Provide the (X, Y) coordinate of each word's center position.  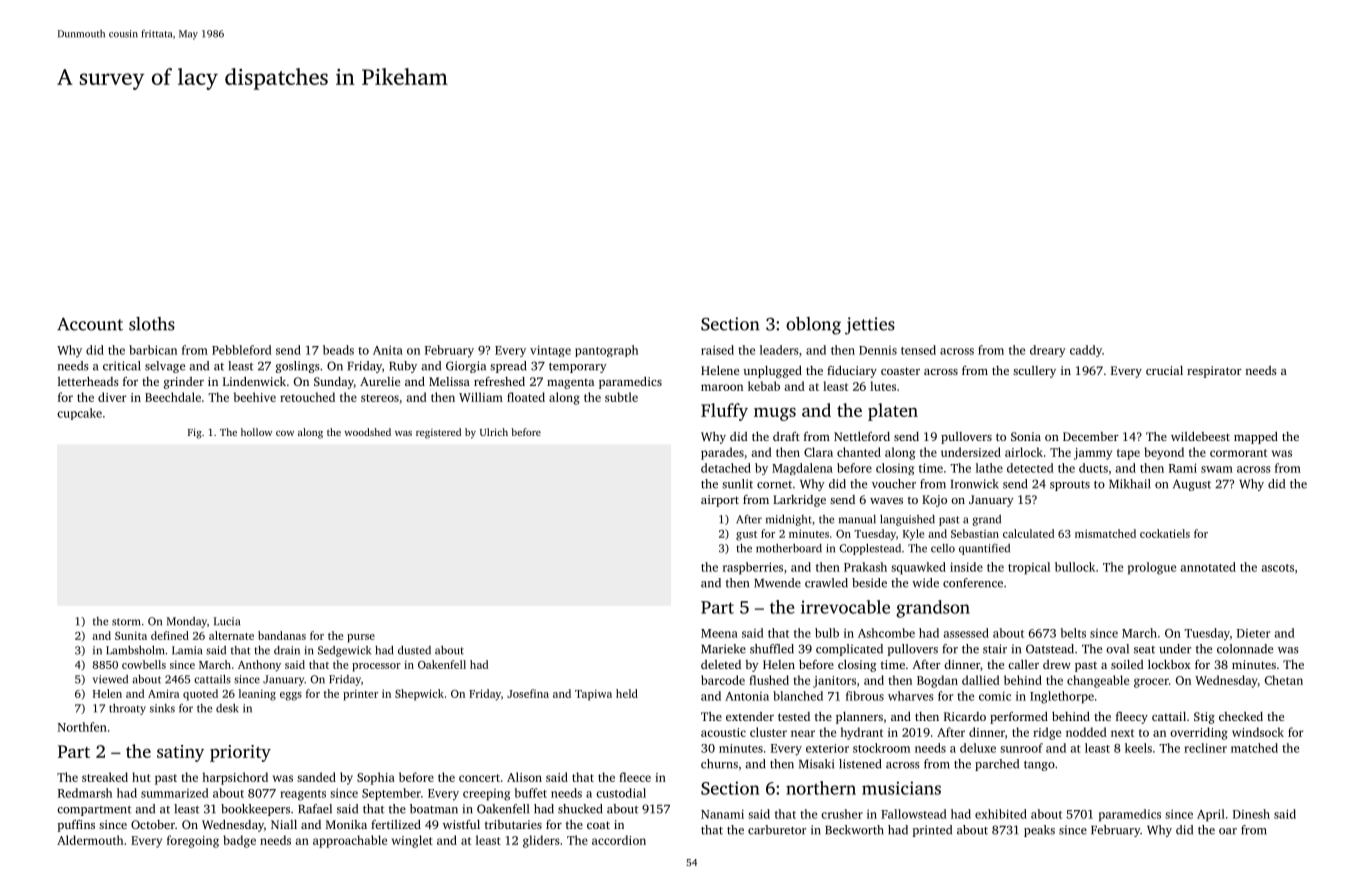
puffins (76, 826)
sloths (152, 324)
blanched (798, 696)
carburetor (777, 830)
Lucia (227, 621)
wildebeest (1200, 436)
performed (1019, 718)
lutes (883, 386)
